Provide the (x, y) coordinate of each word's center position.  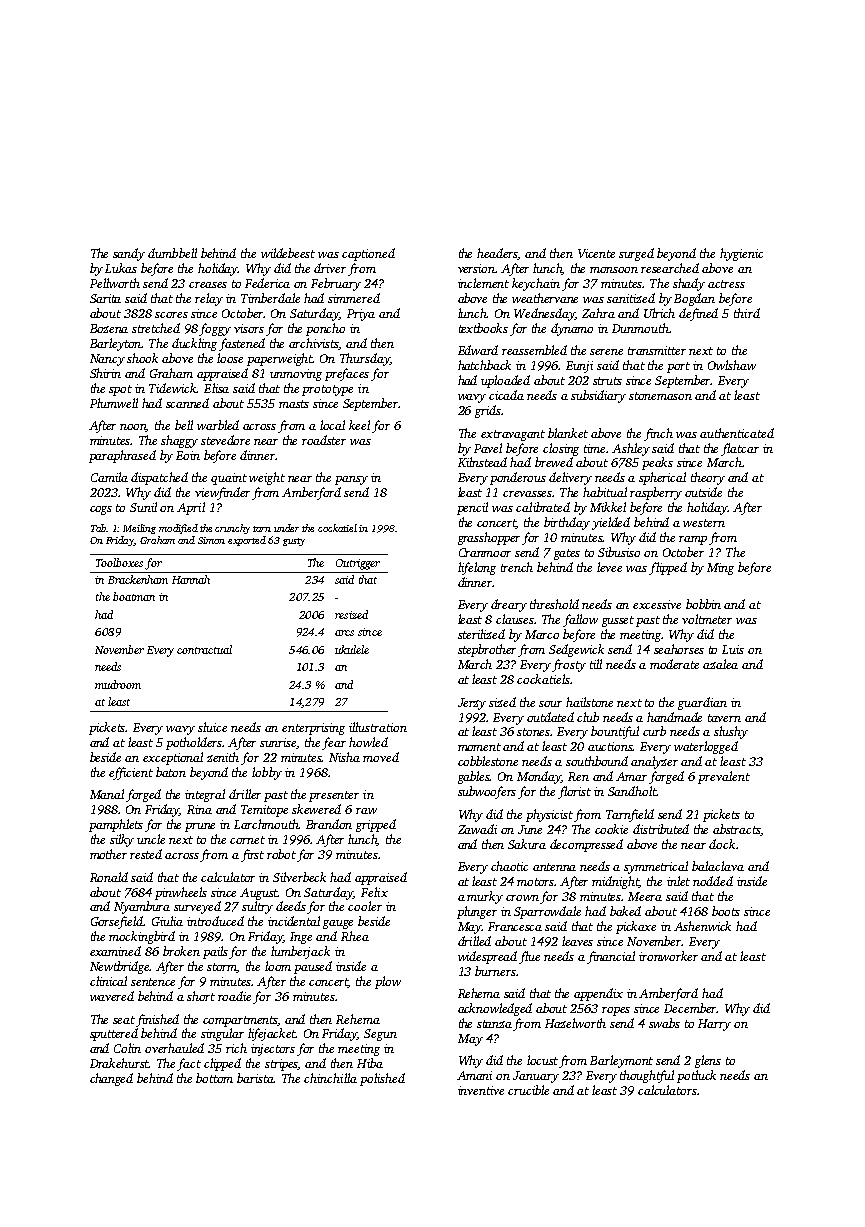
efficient (131, 773)
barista (256, 1078)
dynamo (572, 329)
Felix (374, 892)
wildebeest (288, 253)
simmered (354, 298)
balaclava (718, 866)
